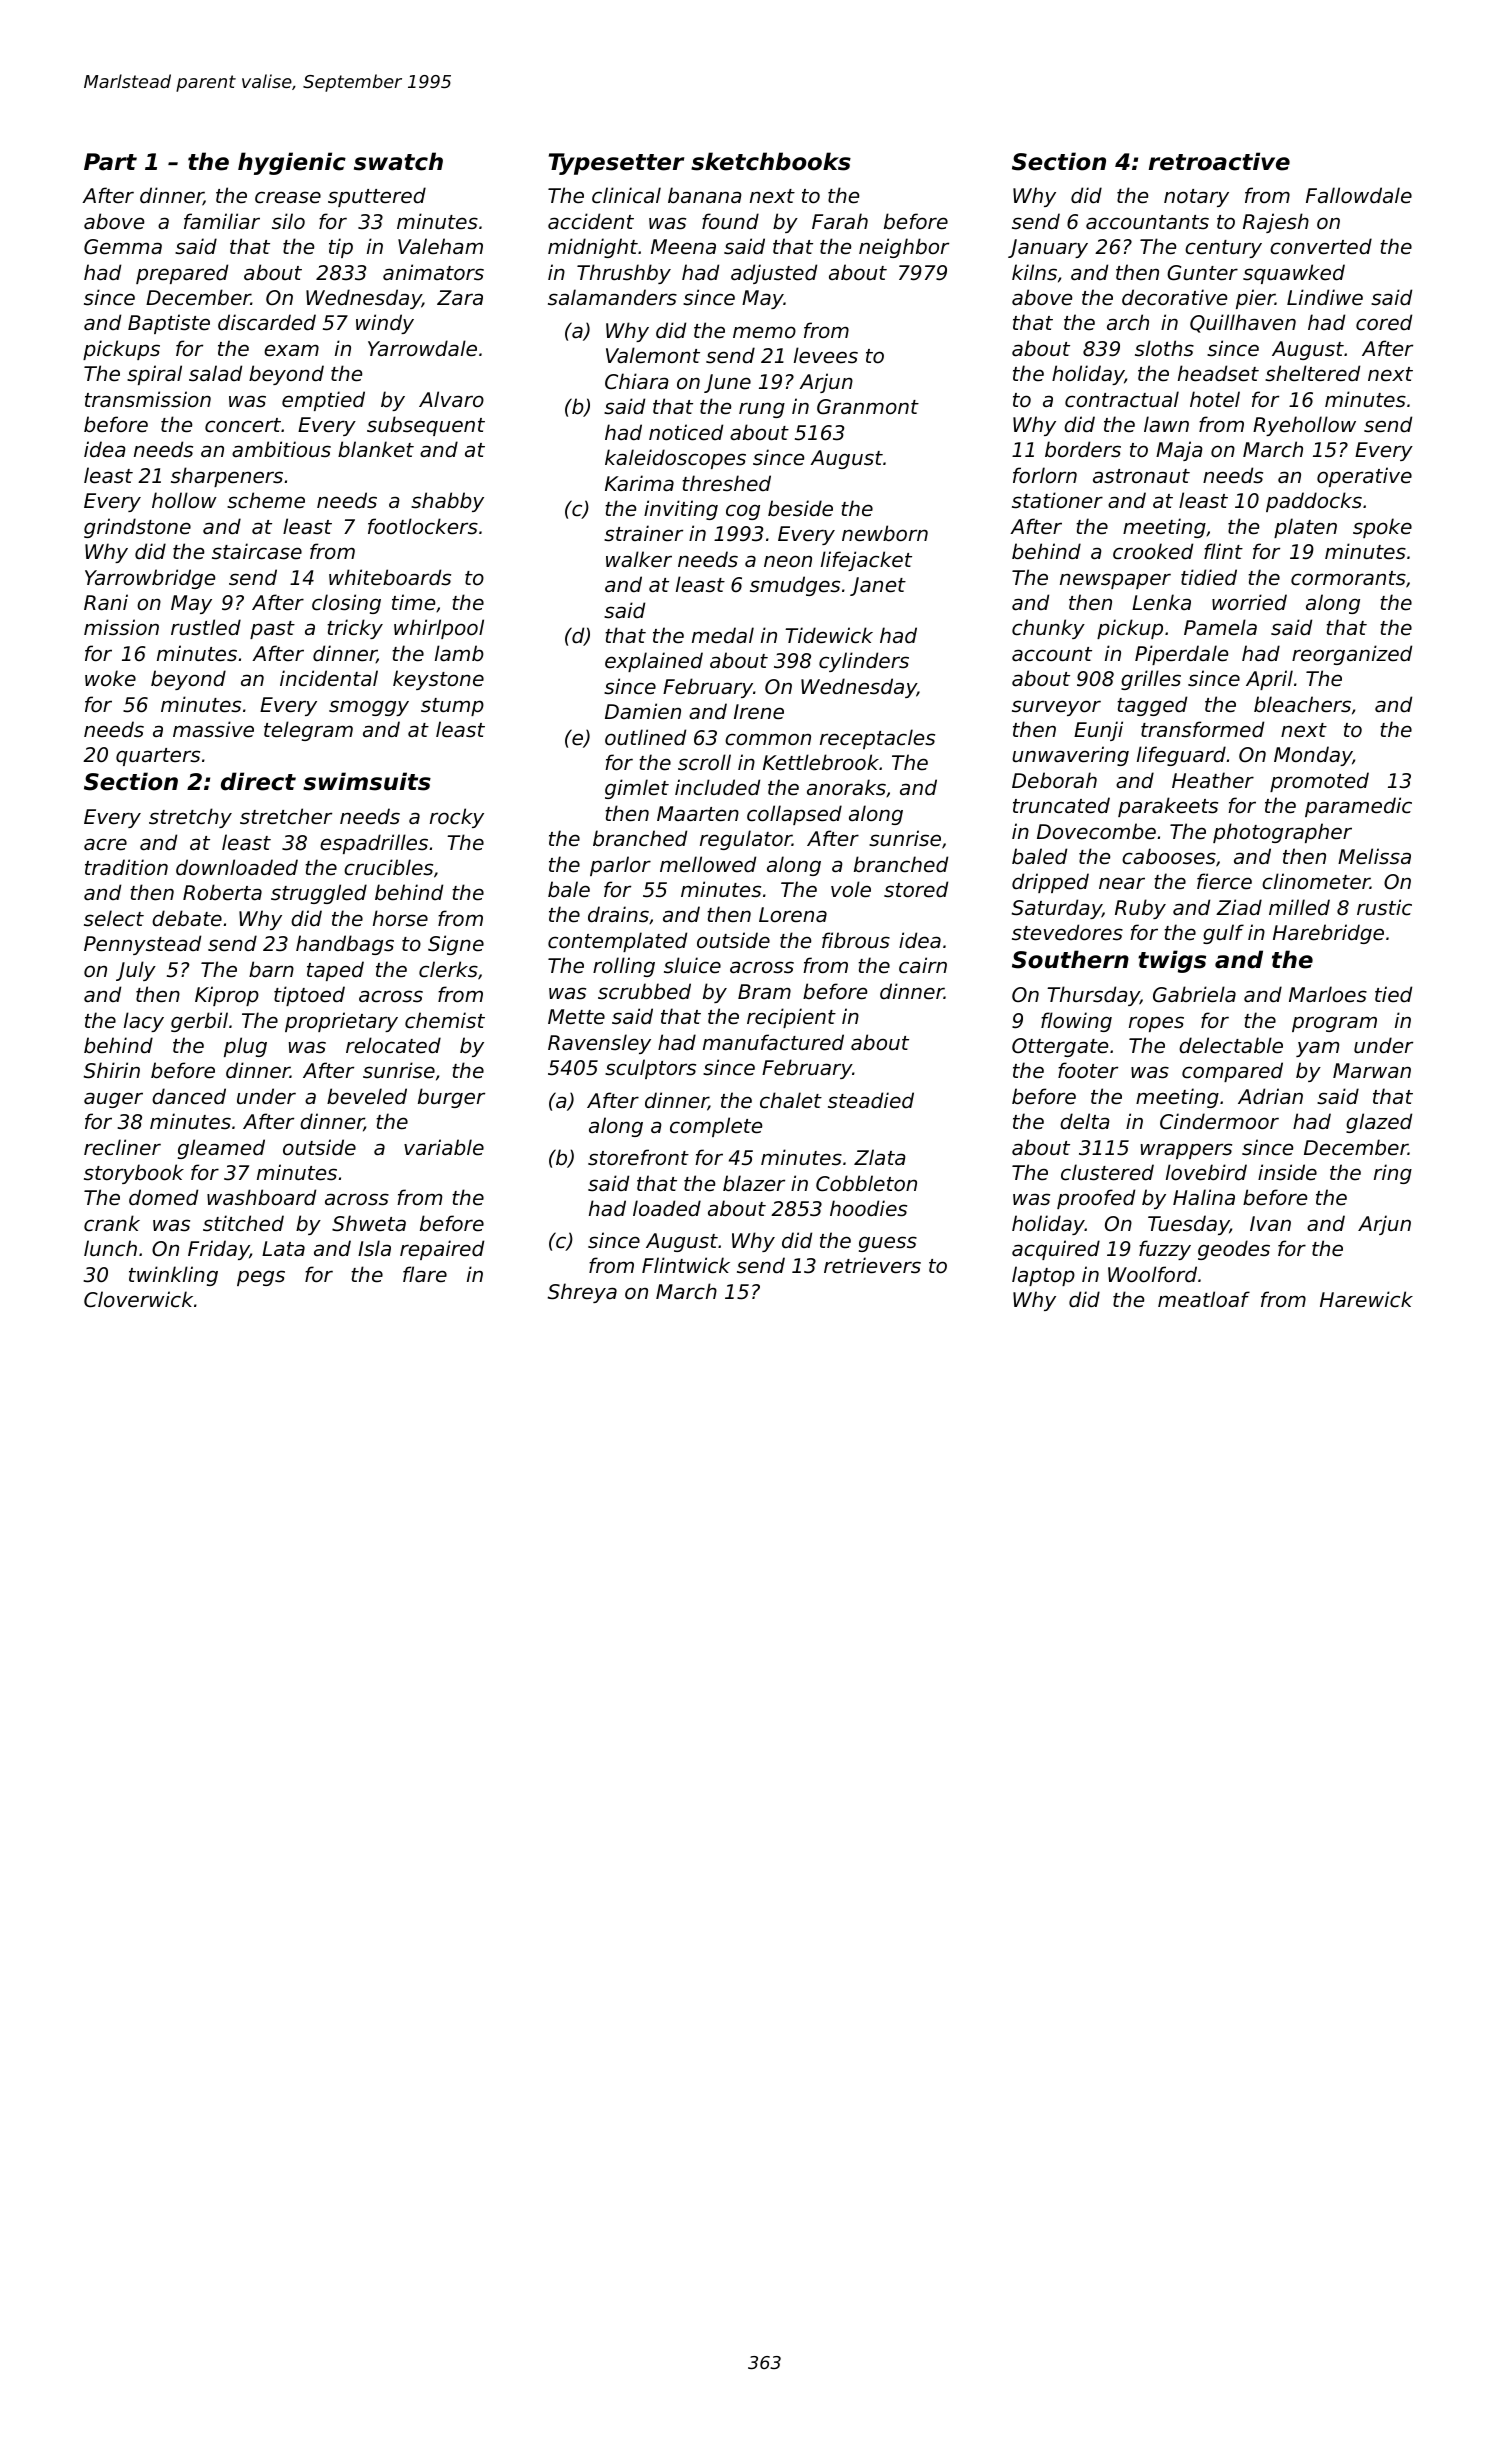  I want to click on Thrushby, so click(624, 274).
